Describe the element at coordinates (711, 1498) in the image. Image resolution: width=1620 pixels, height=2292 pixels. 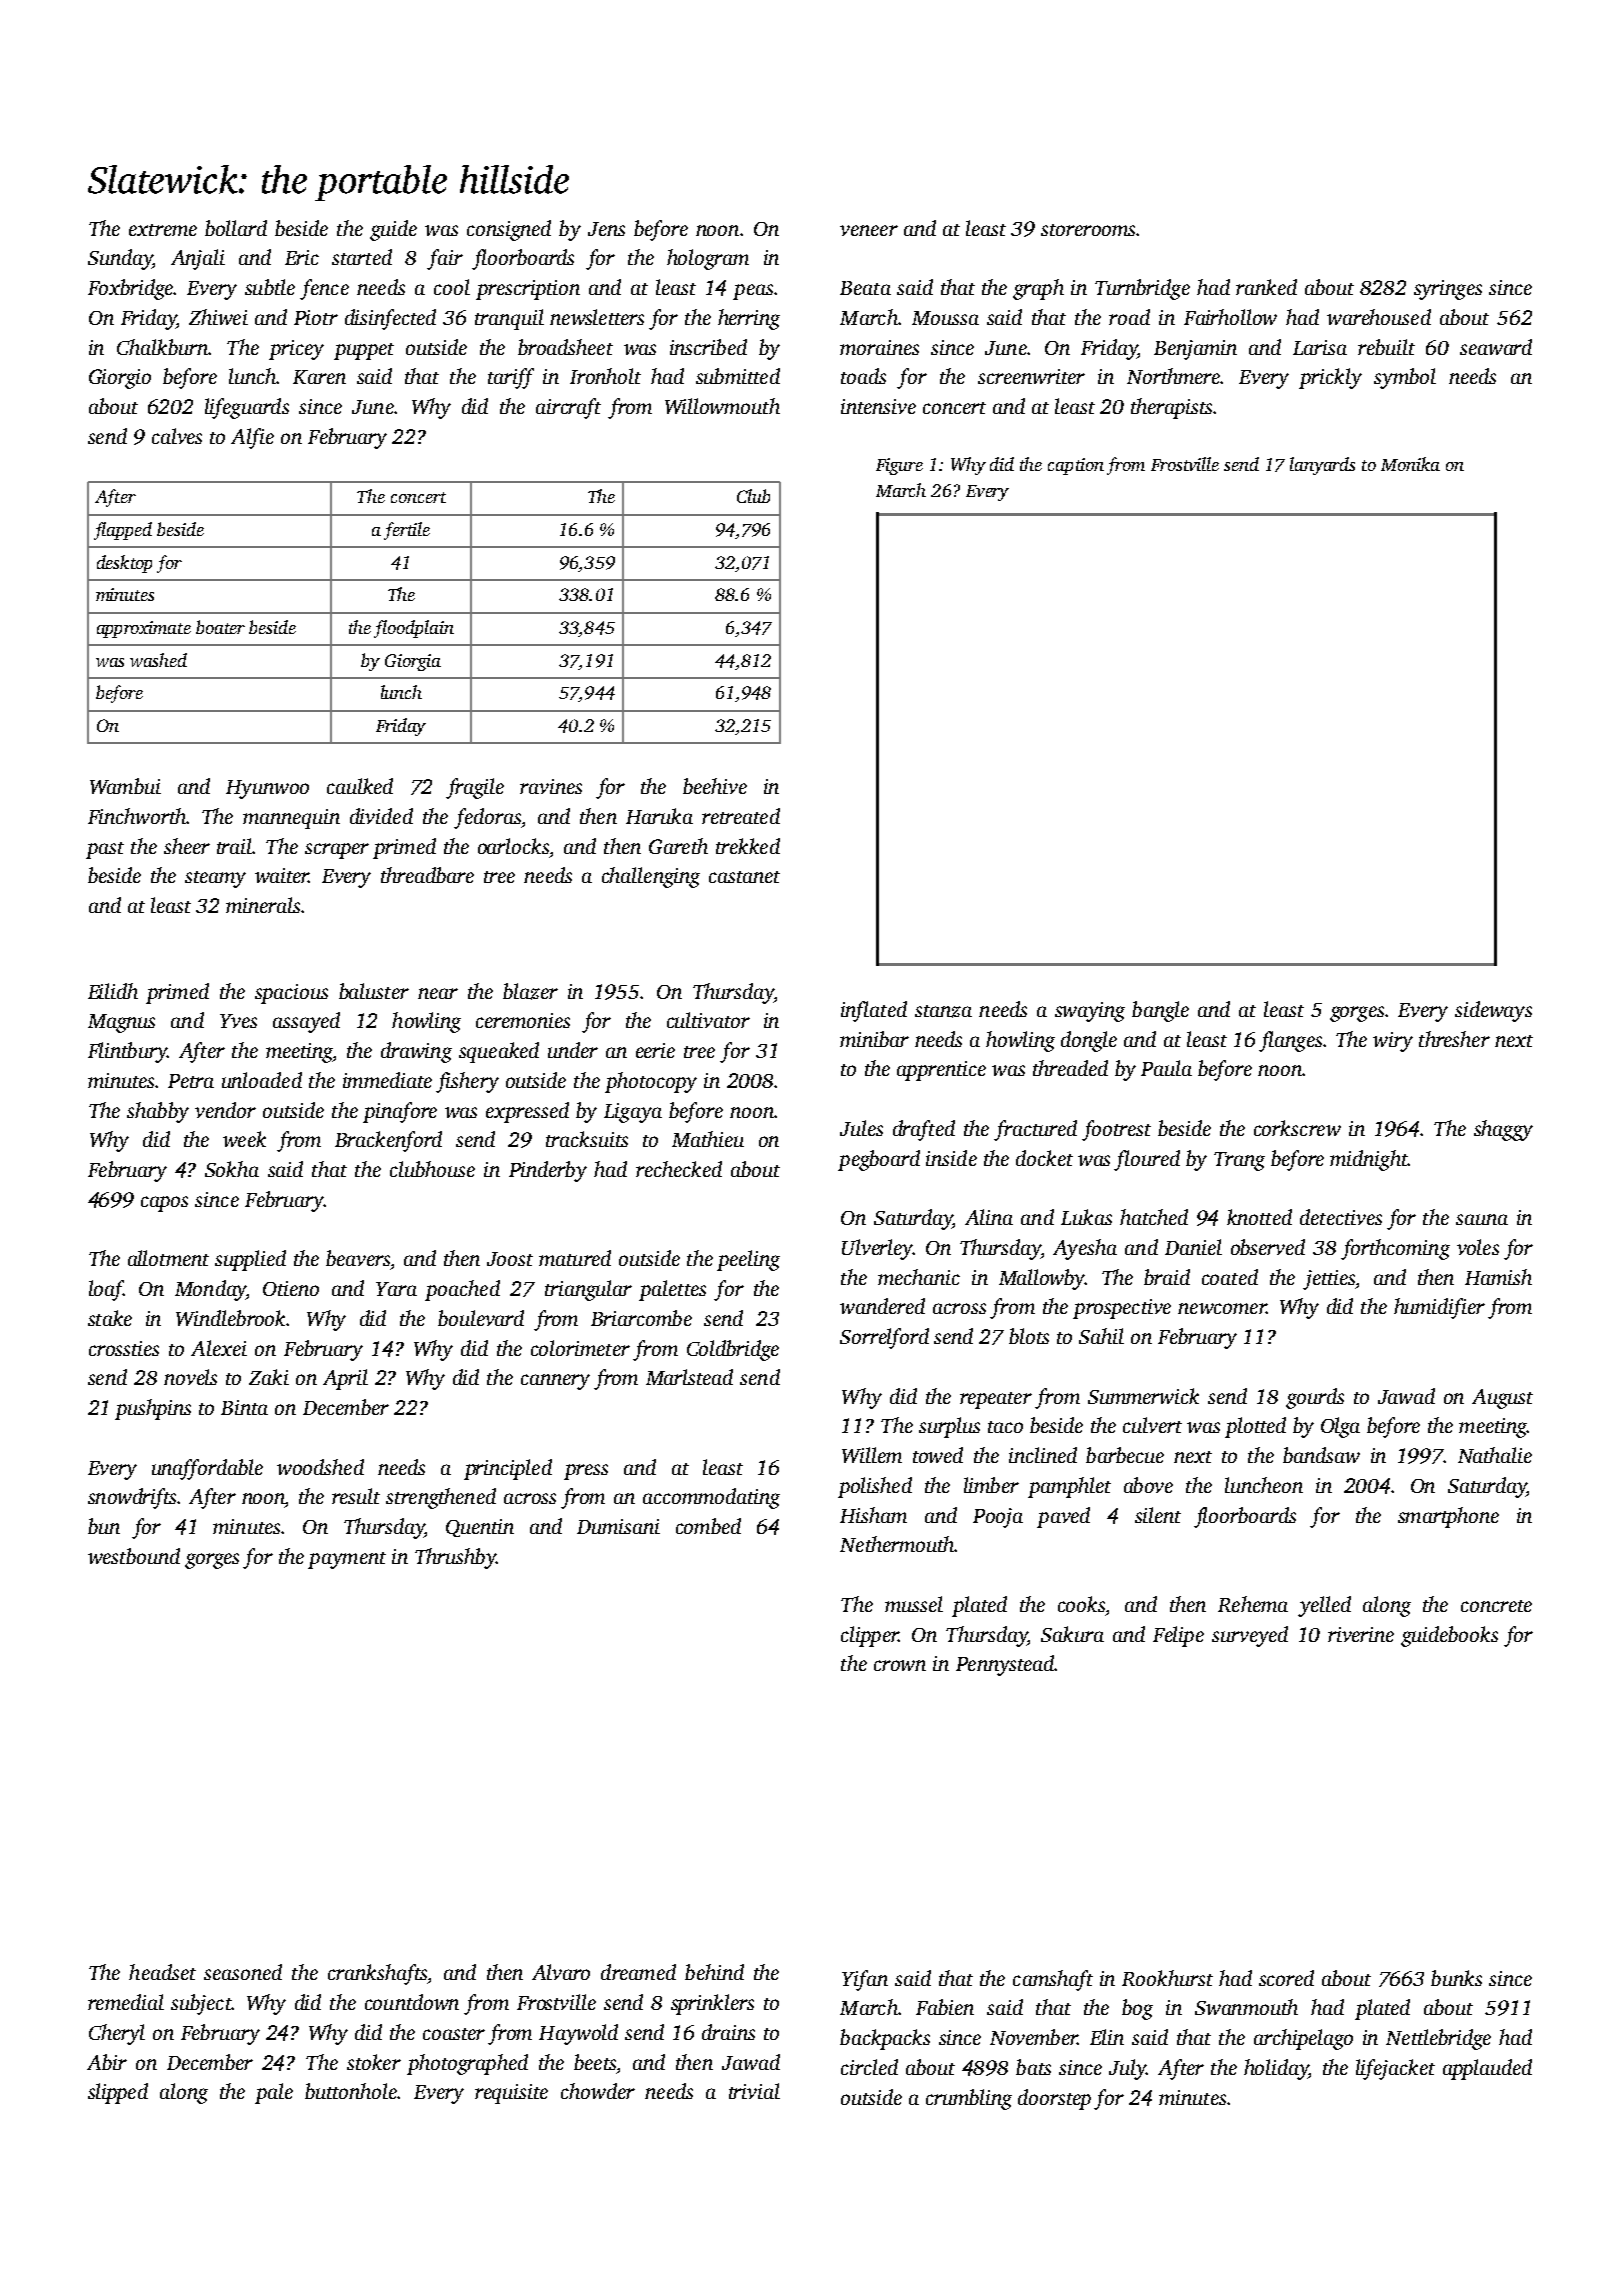
I see `accommodating` at that location.
